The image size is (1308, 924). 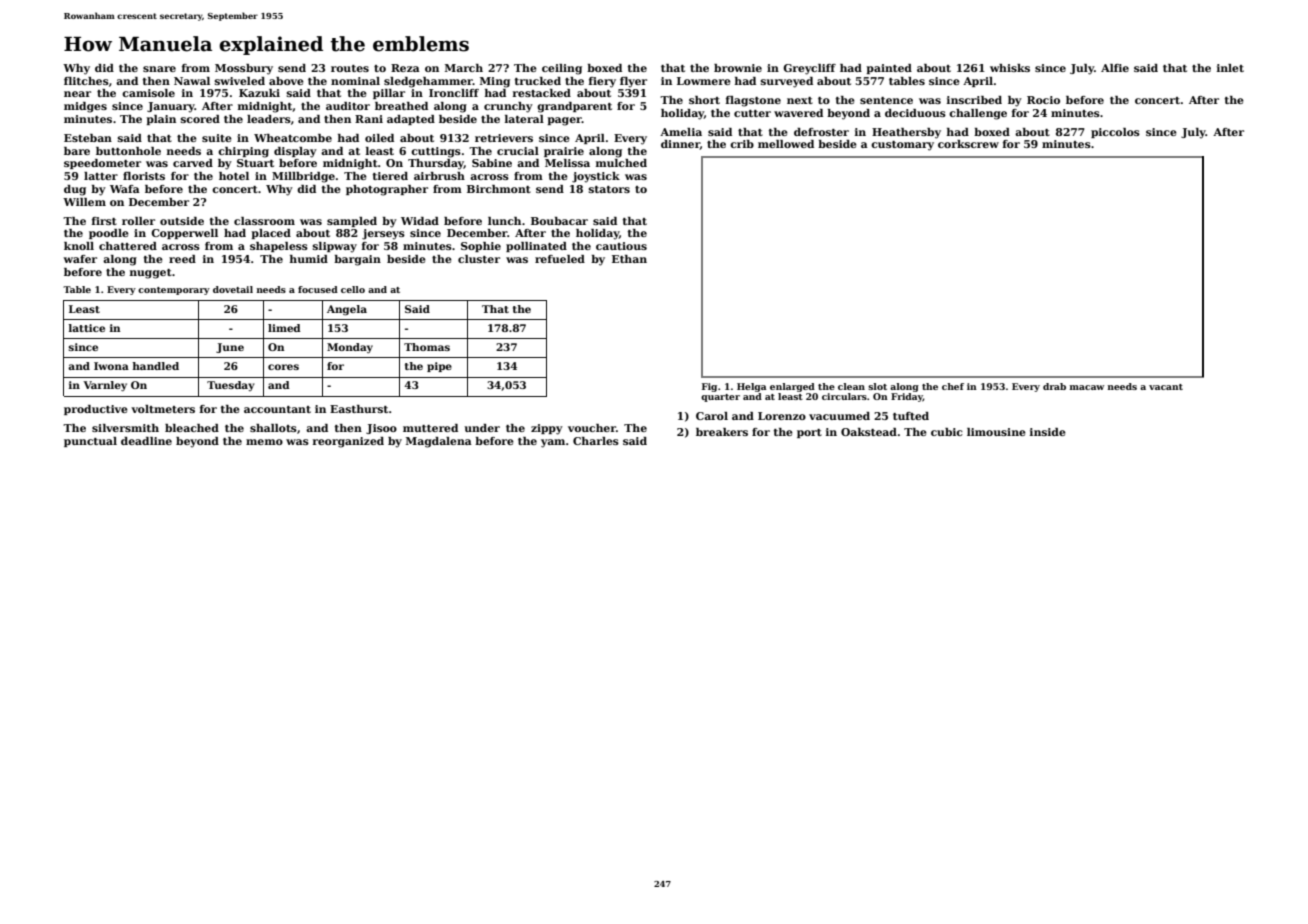 I want to click on whisks, so click(x=1010, y=68).
